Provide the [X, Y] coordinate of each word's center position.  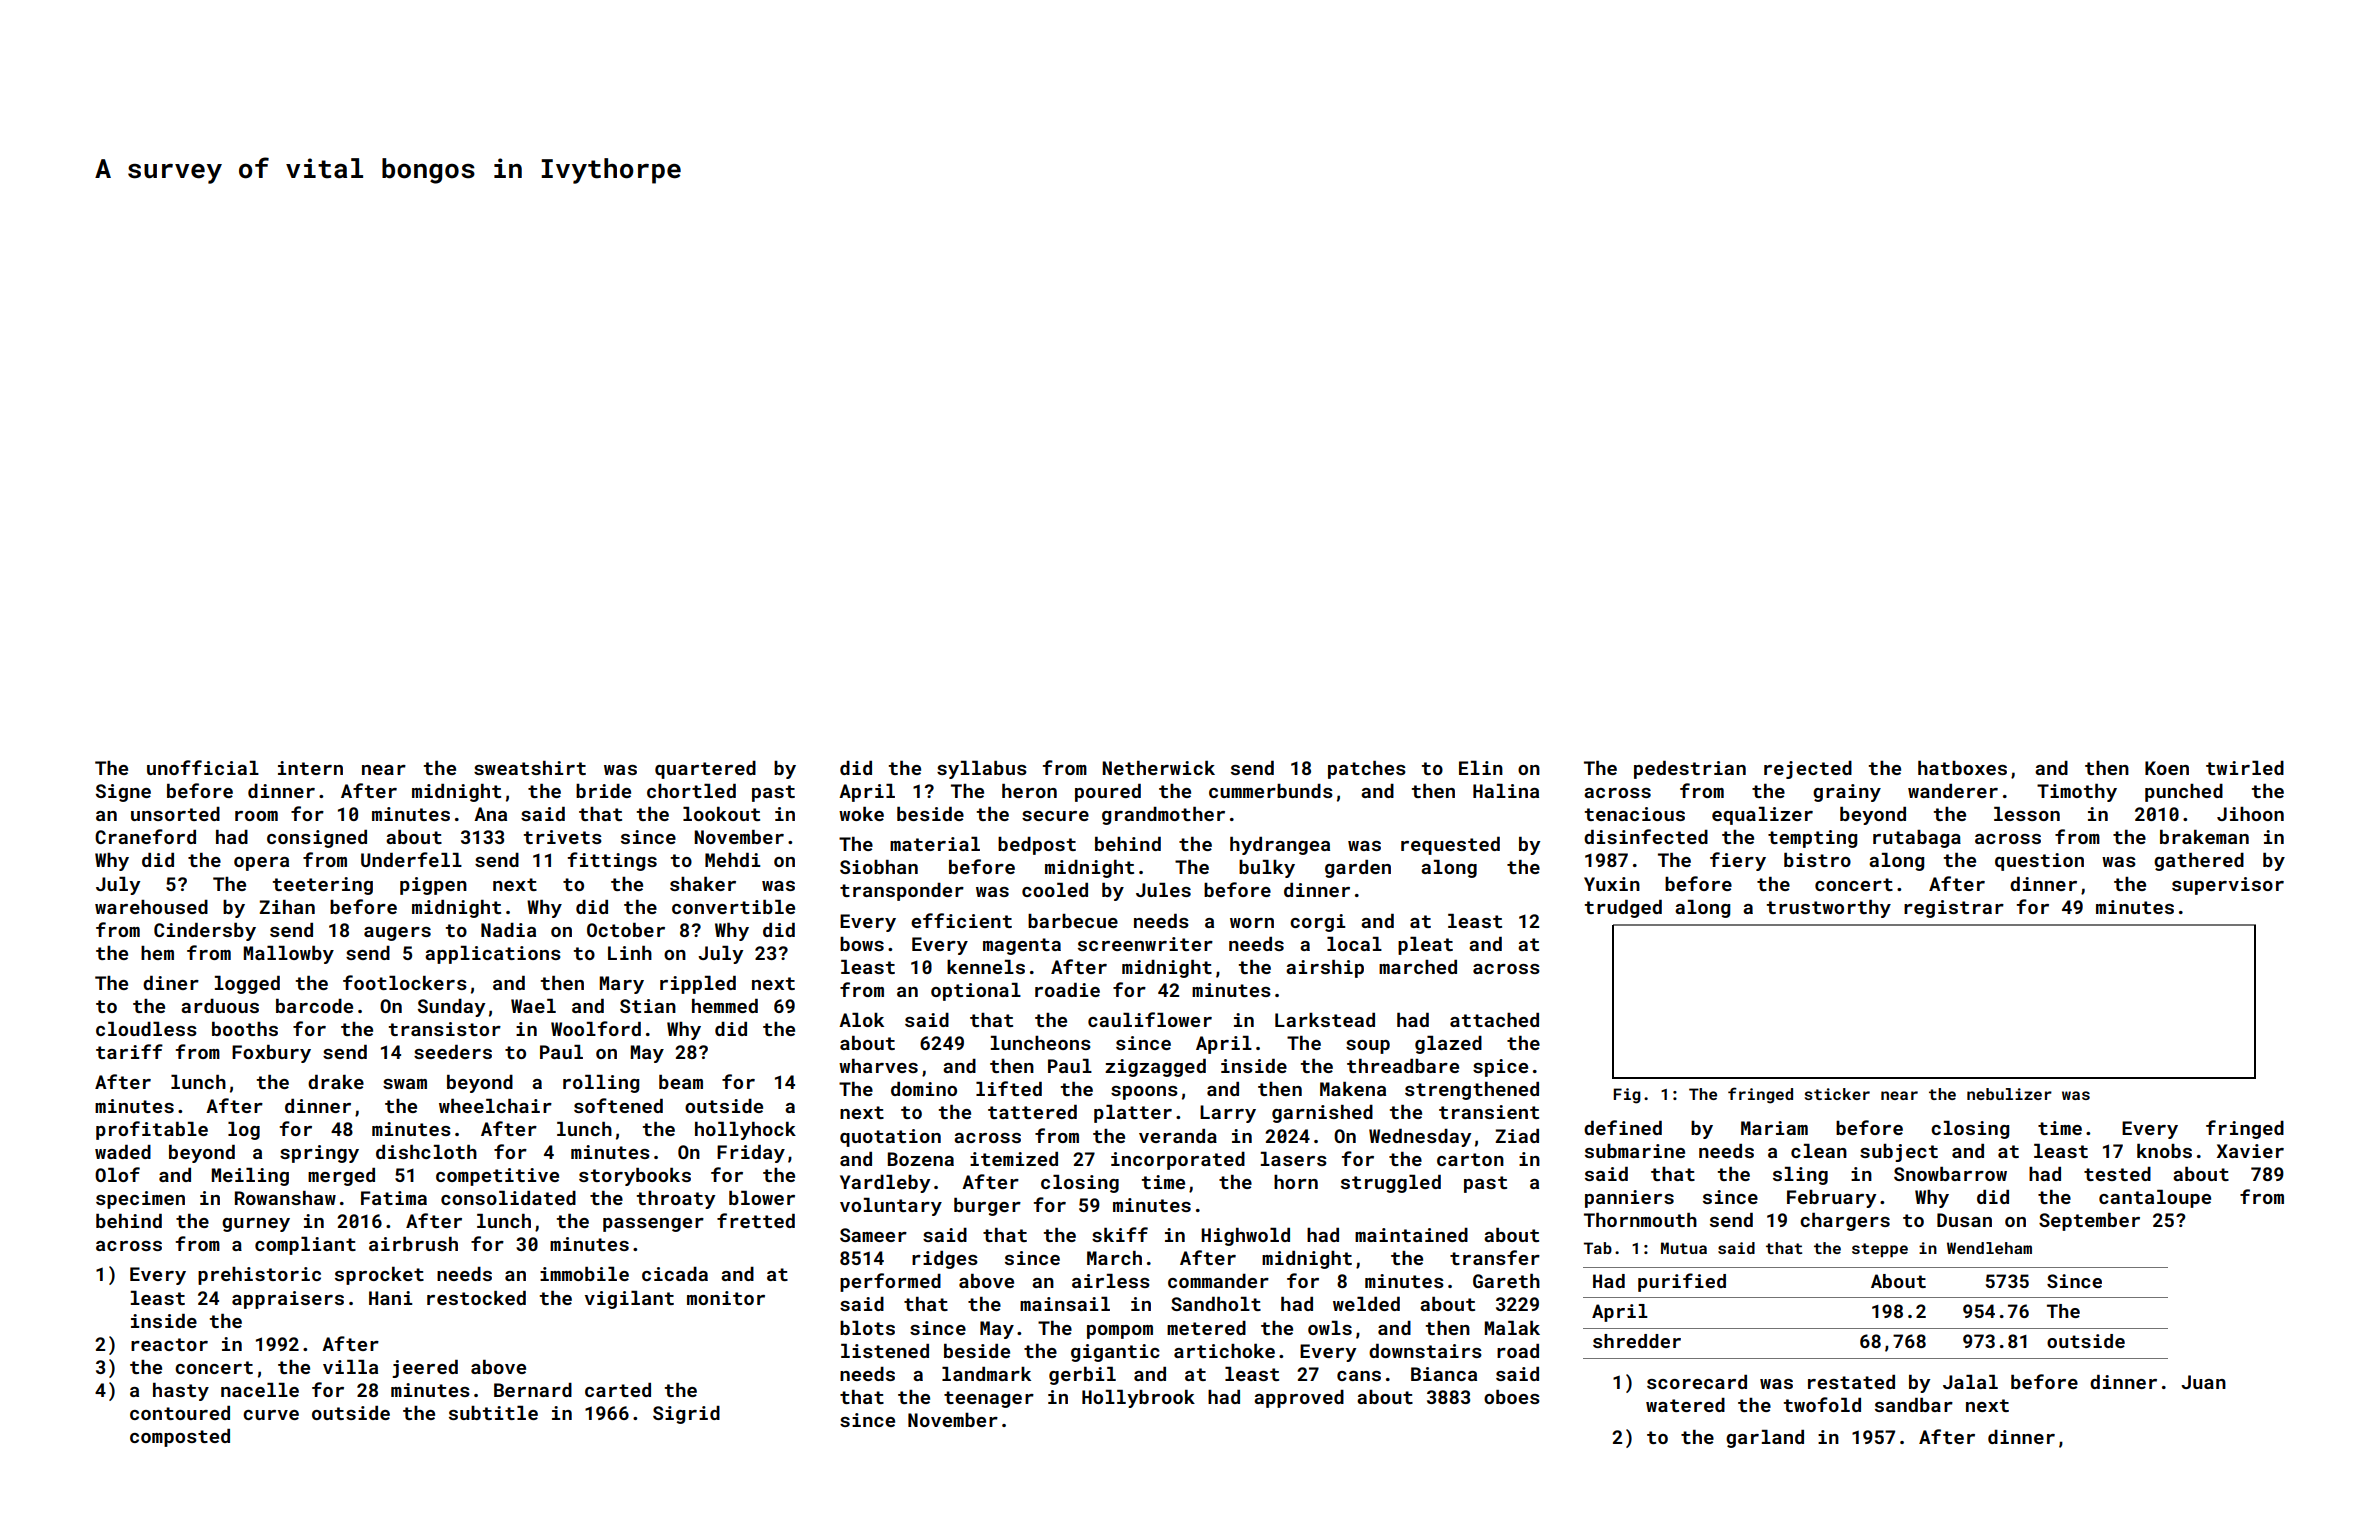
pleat [1425, 946]
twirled [2245, 768]
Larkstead [1325, 1020]
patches [1367, 770]
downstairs [1425, 1351]
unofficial [203, 767]
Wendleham [1989, 1248]
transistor [445, 1029]
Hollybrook [1138, 1399]
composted [180, 1438]
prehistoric [259, 1276]
